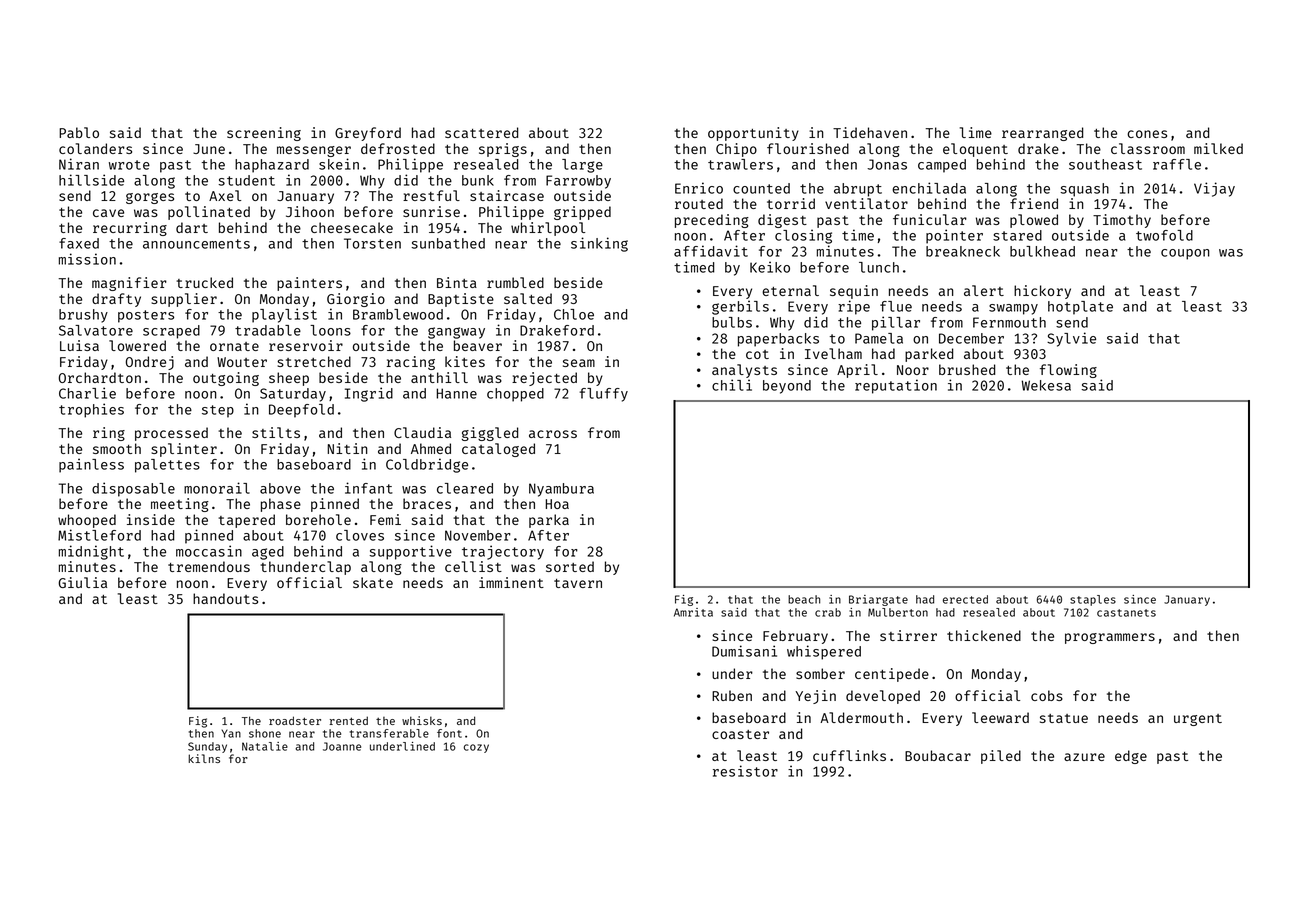  What do you see at coordinates (478, 535) in the image?
I see `November` at bounding box center [478, 535].
